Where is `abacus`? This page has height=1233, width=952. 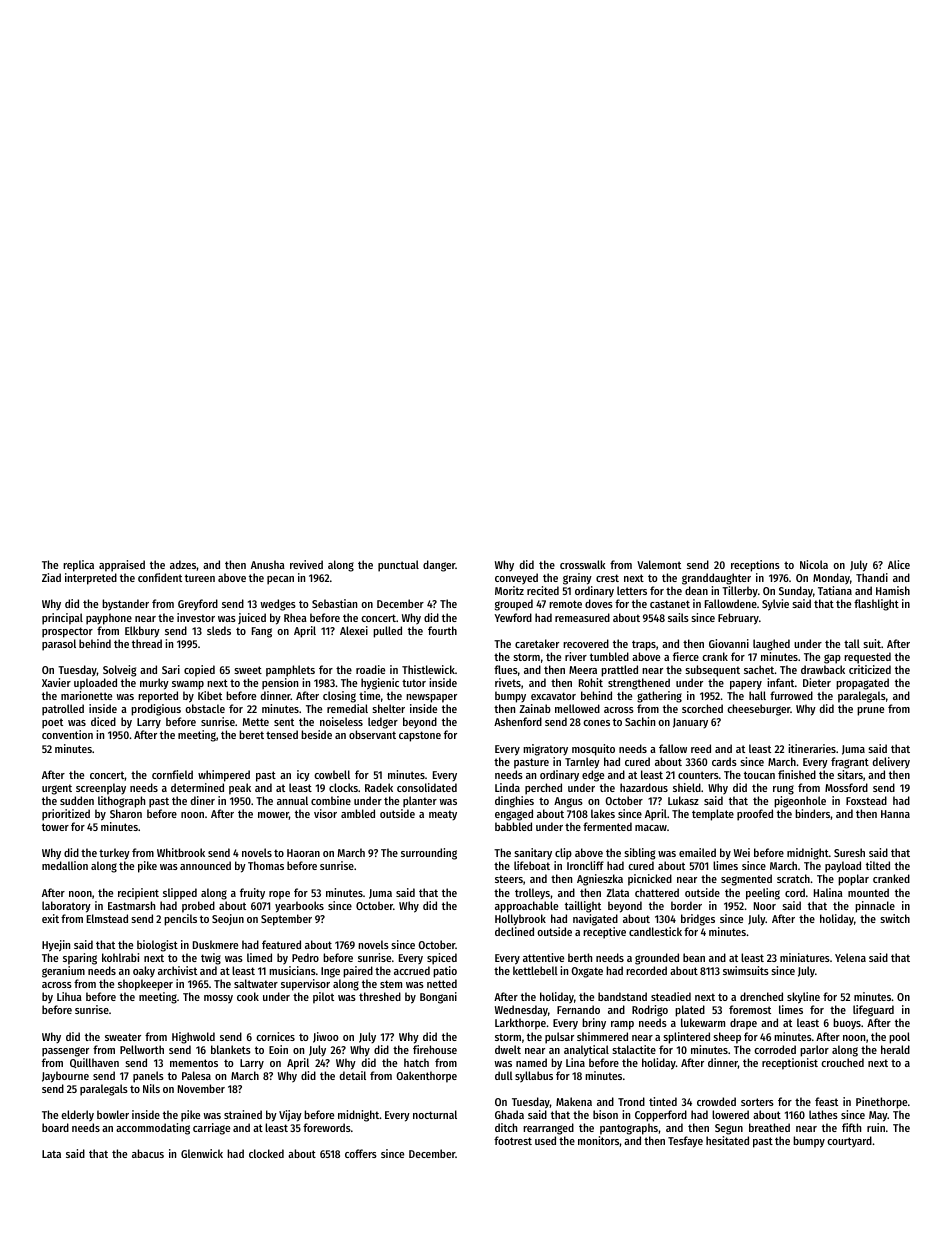
abacus is located at coordinates (148, 1153).
